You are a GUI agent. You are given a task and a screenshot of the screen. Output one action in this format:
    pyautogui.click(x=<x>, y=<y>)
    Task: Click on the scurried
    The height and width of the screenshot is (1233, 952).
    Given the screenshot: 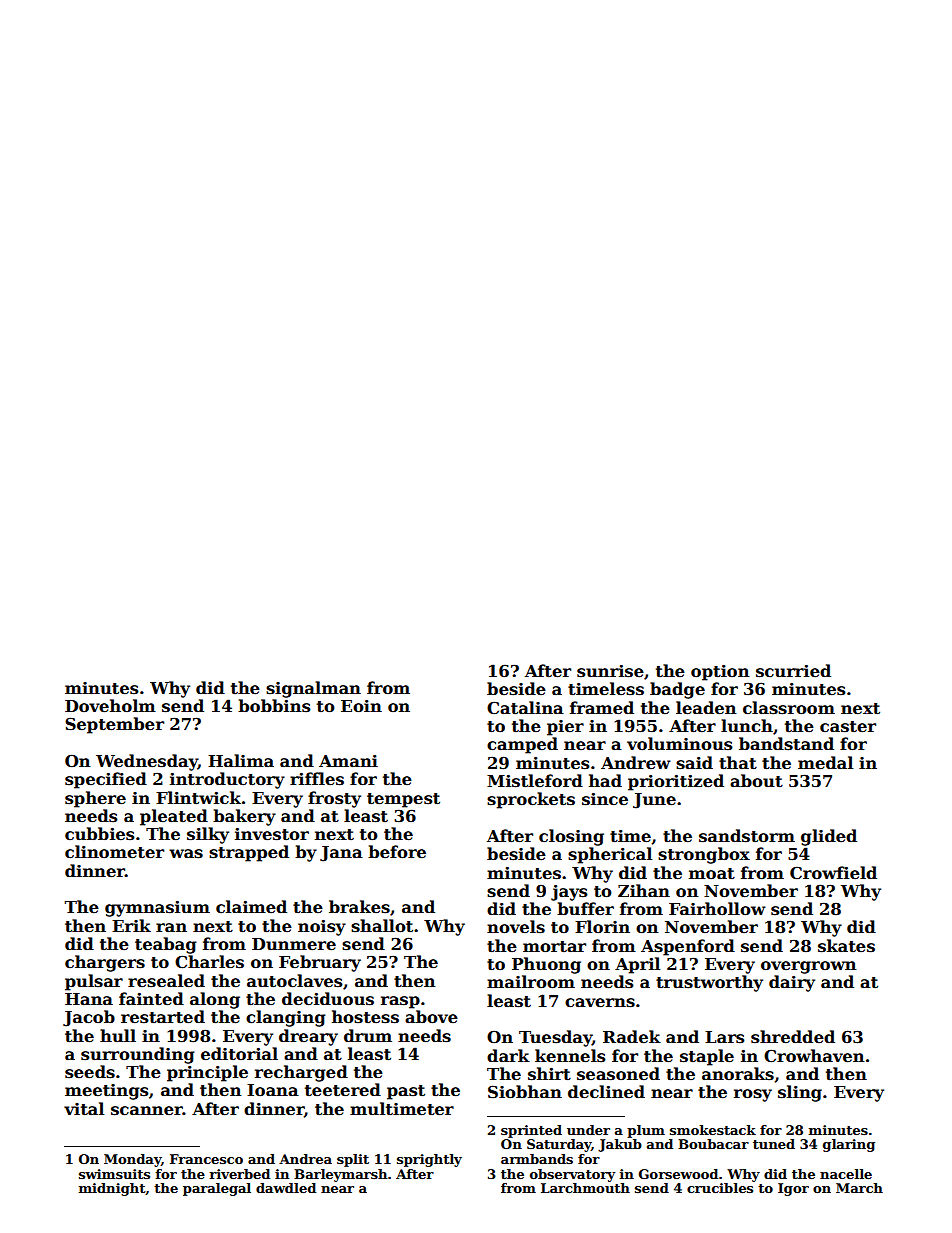 What is the action you would take?
    pyautogui.click(x=793, y=671)
